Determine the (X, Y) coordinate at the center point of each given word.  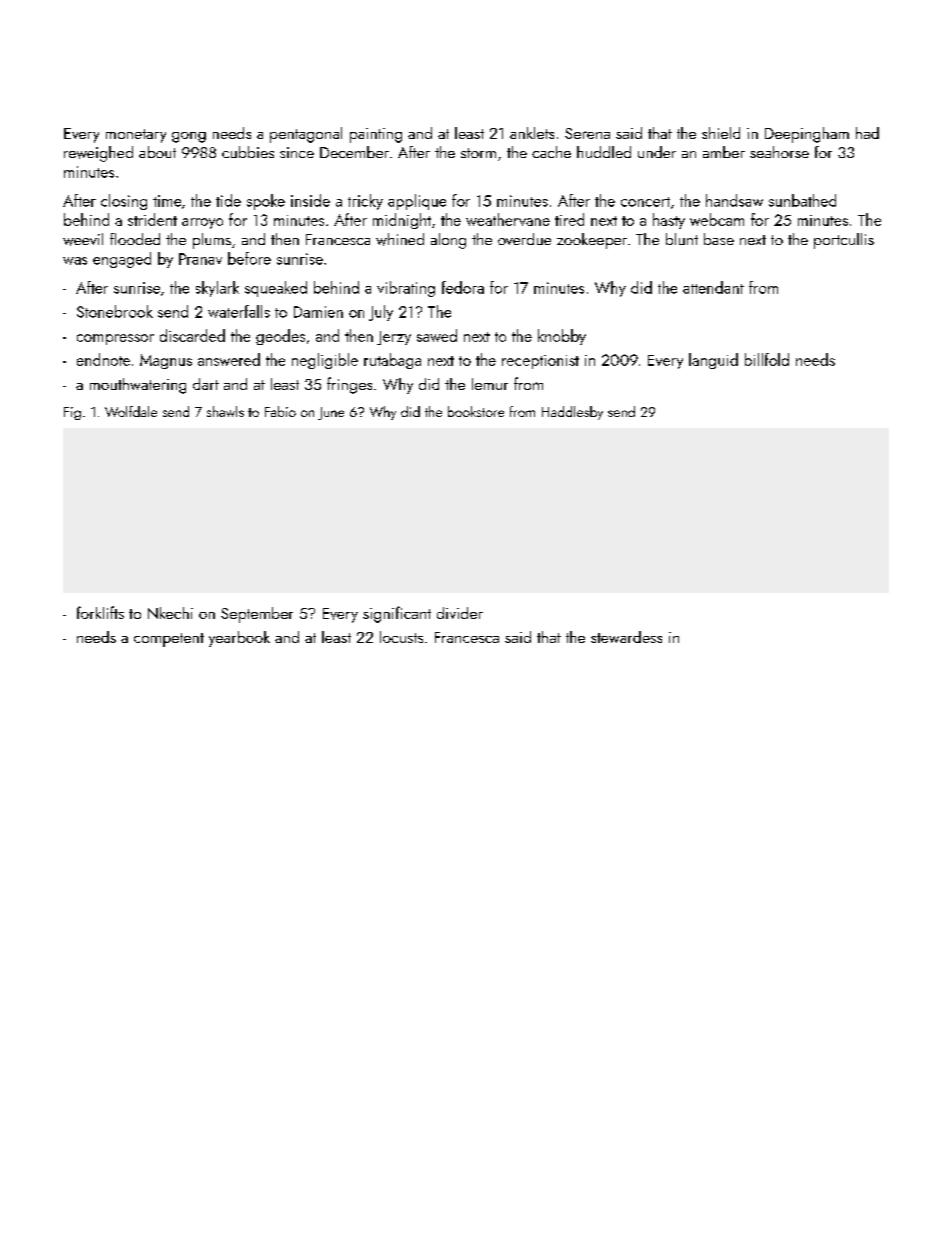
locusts (401, 637)
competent (169, 640)
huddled (604, 152)
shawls (225, 411)
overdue (524, 239)
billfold (767, 359)
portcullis (844, 241)
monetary (136, 136)
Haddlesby (572, 413)
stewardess (626, 637)
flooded (135, 239)
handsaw (734, 200)
